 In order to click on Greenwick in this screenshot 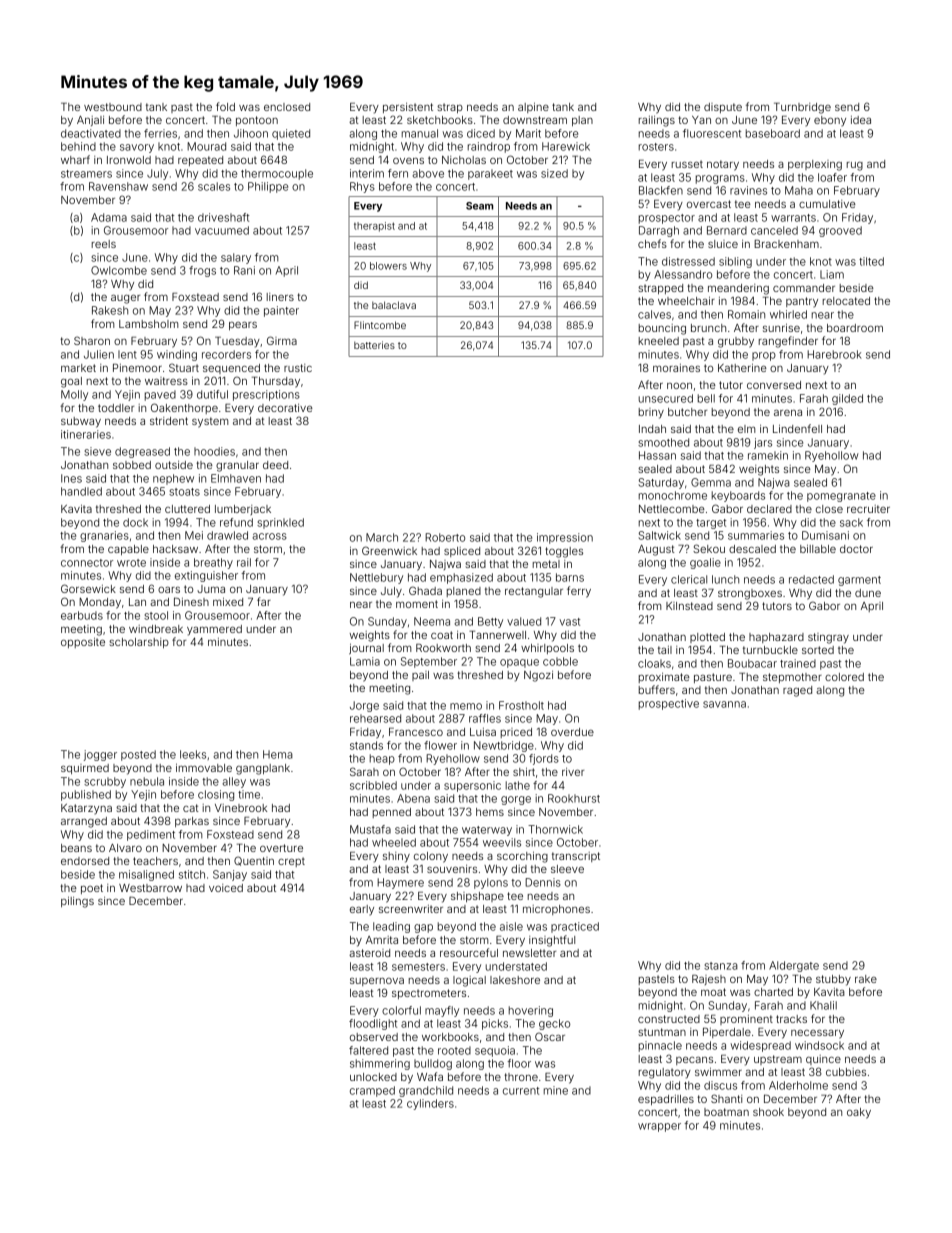, I will do `click(389, 550)`.
